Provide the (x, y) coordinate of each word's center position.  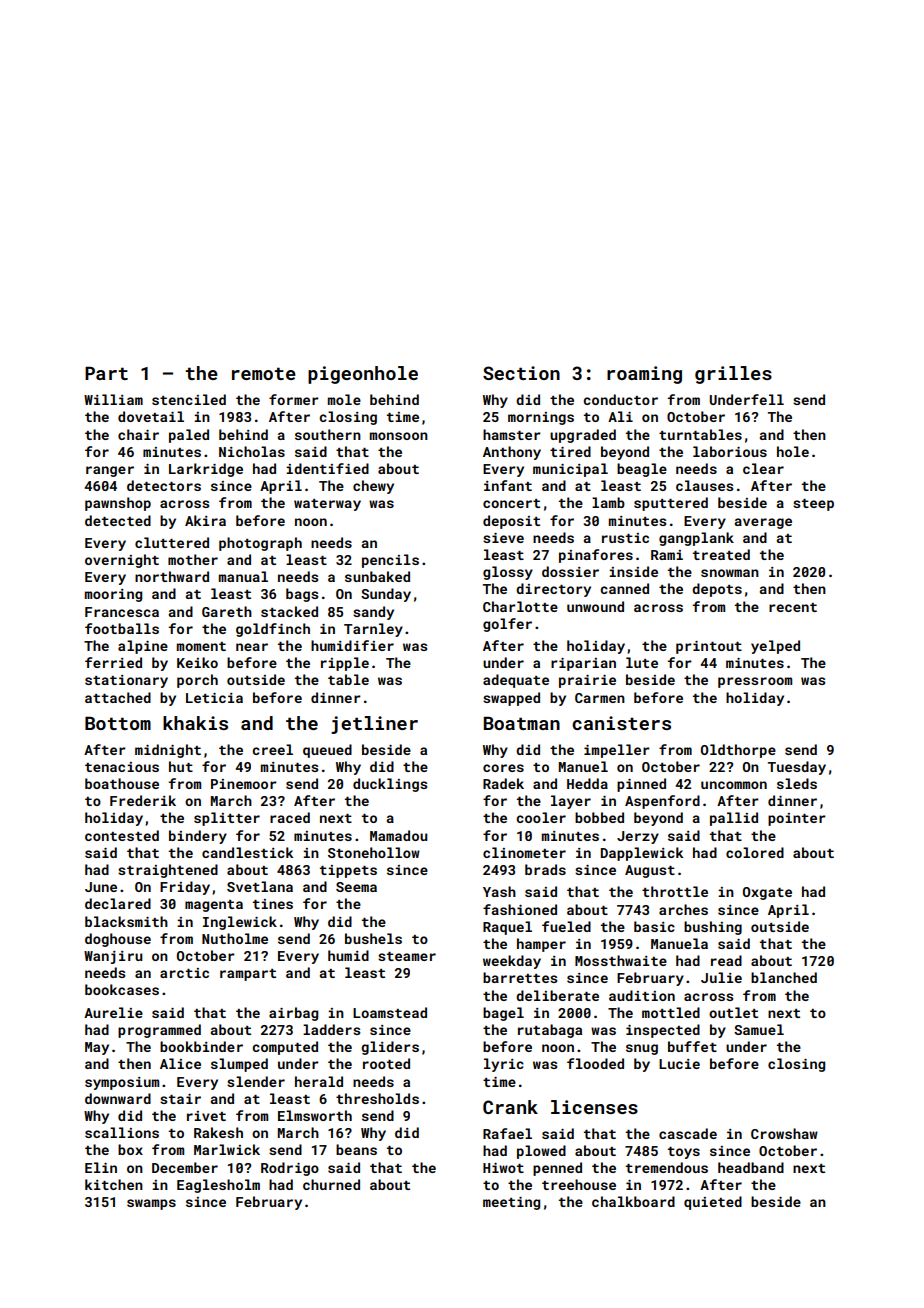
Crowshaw (784, 1133)
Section (521, 373)
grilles (733, 375)
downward (118, 1098)
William (113, 399)
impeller (617, 751)
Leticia (214, 698)
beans (356, 1149)
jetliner (374, 725)
